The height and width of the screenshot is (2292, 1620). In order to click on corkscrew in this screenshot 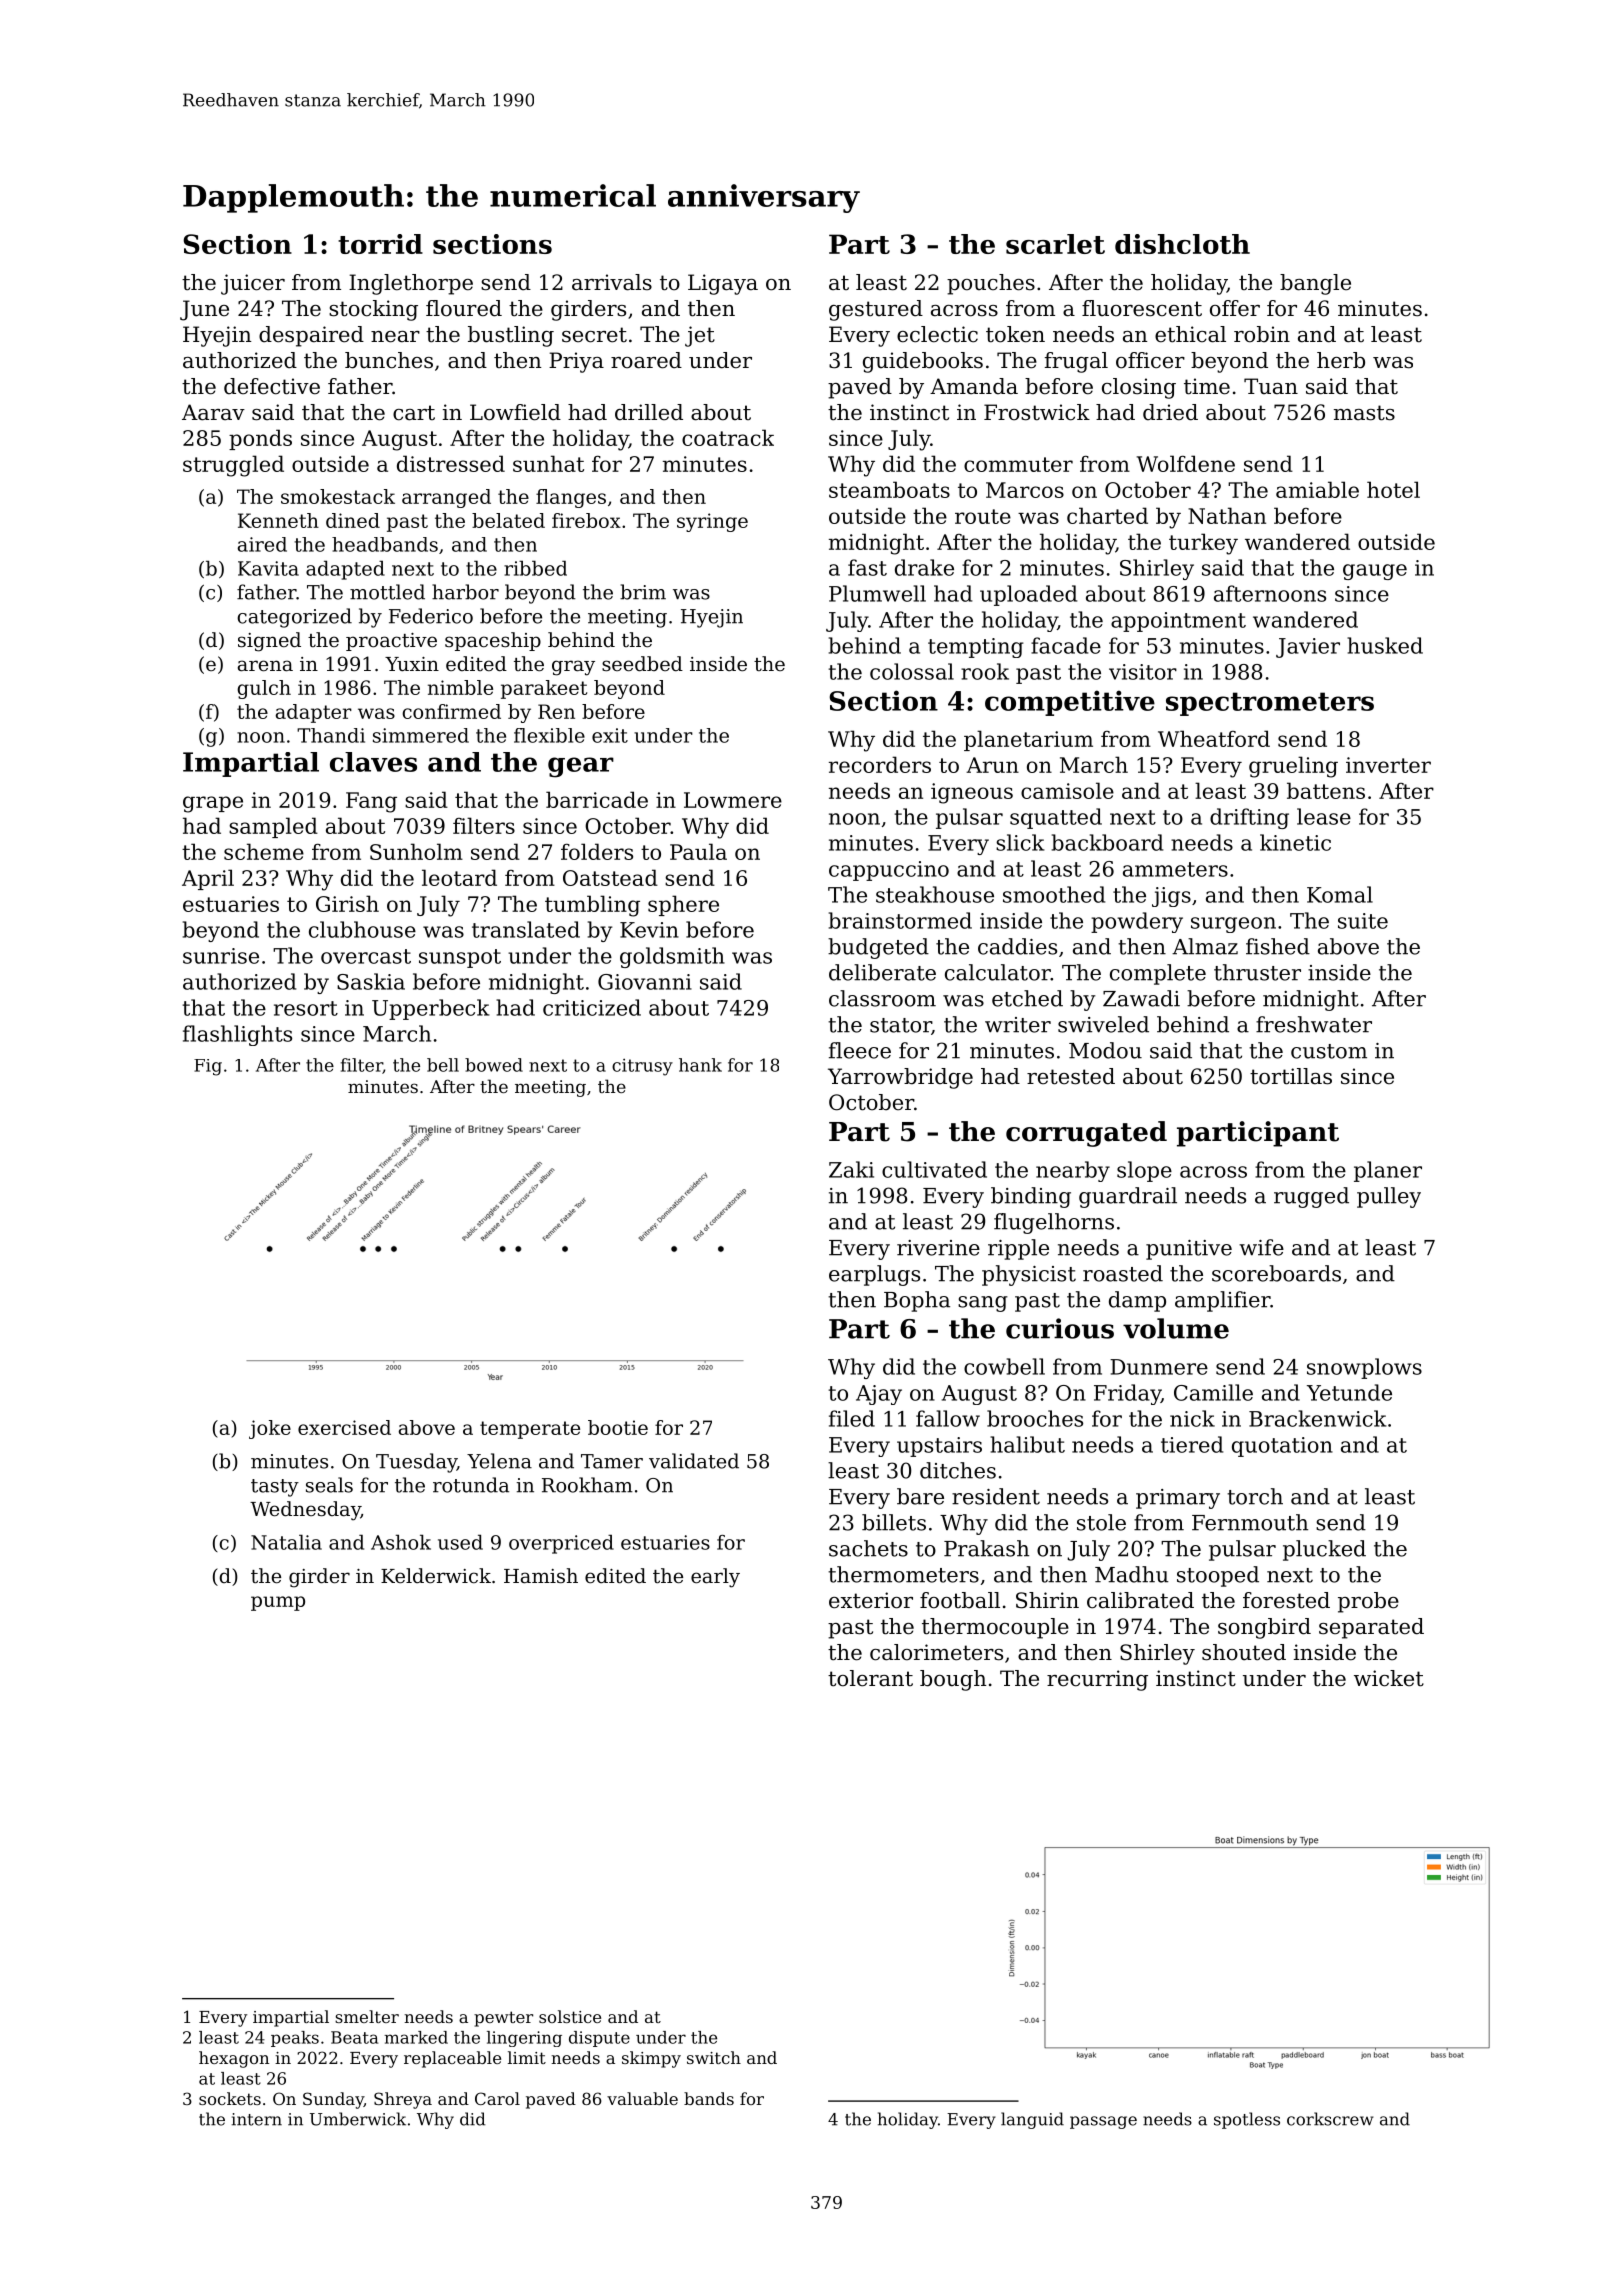, I will do `click(1330, 2119)`.
